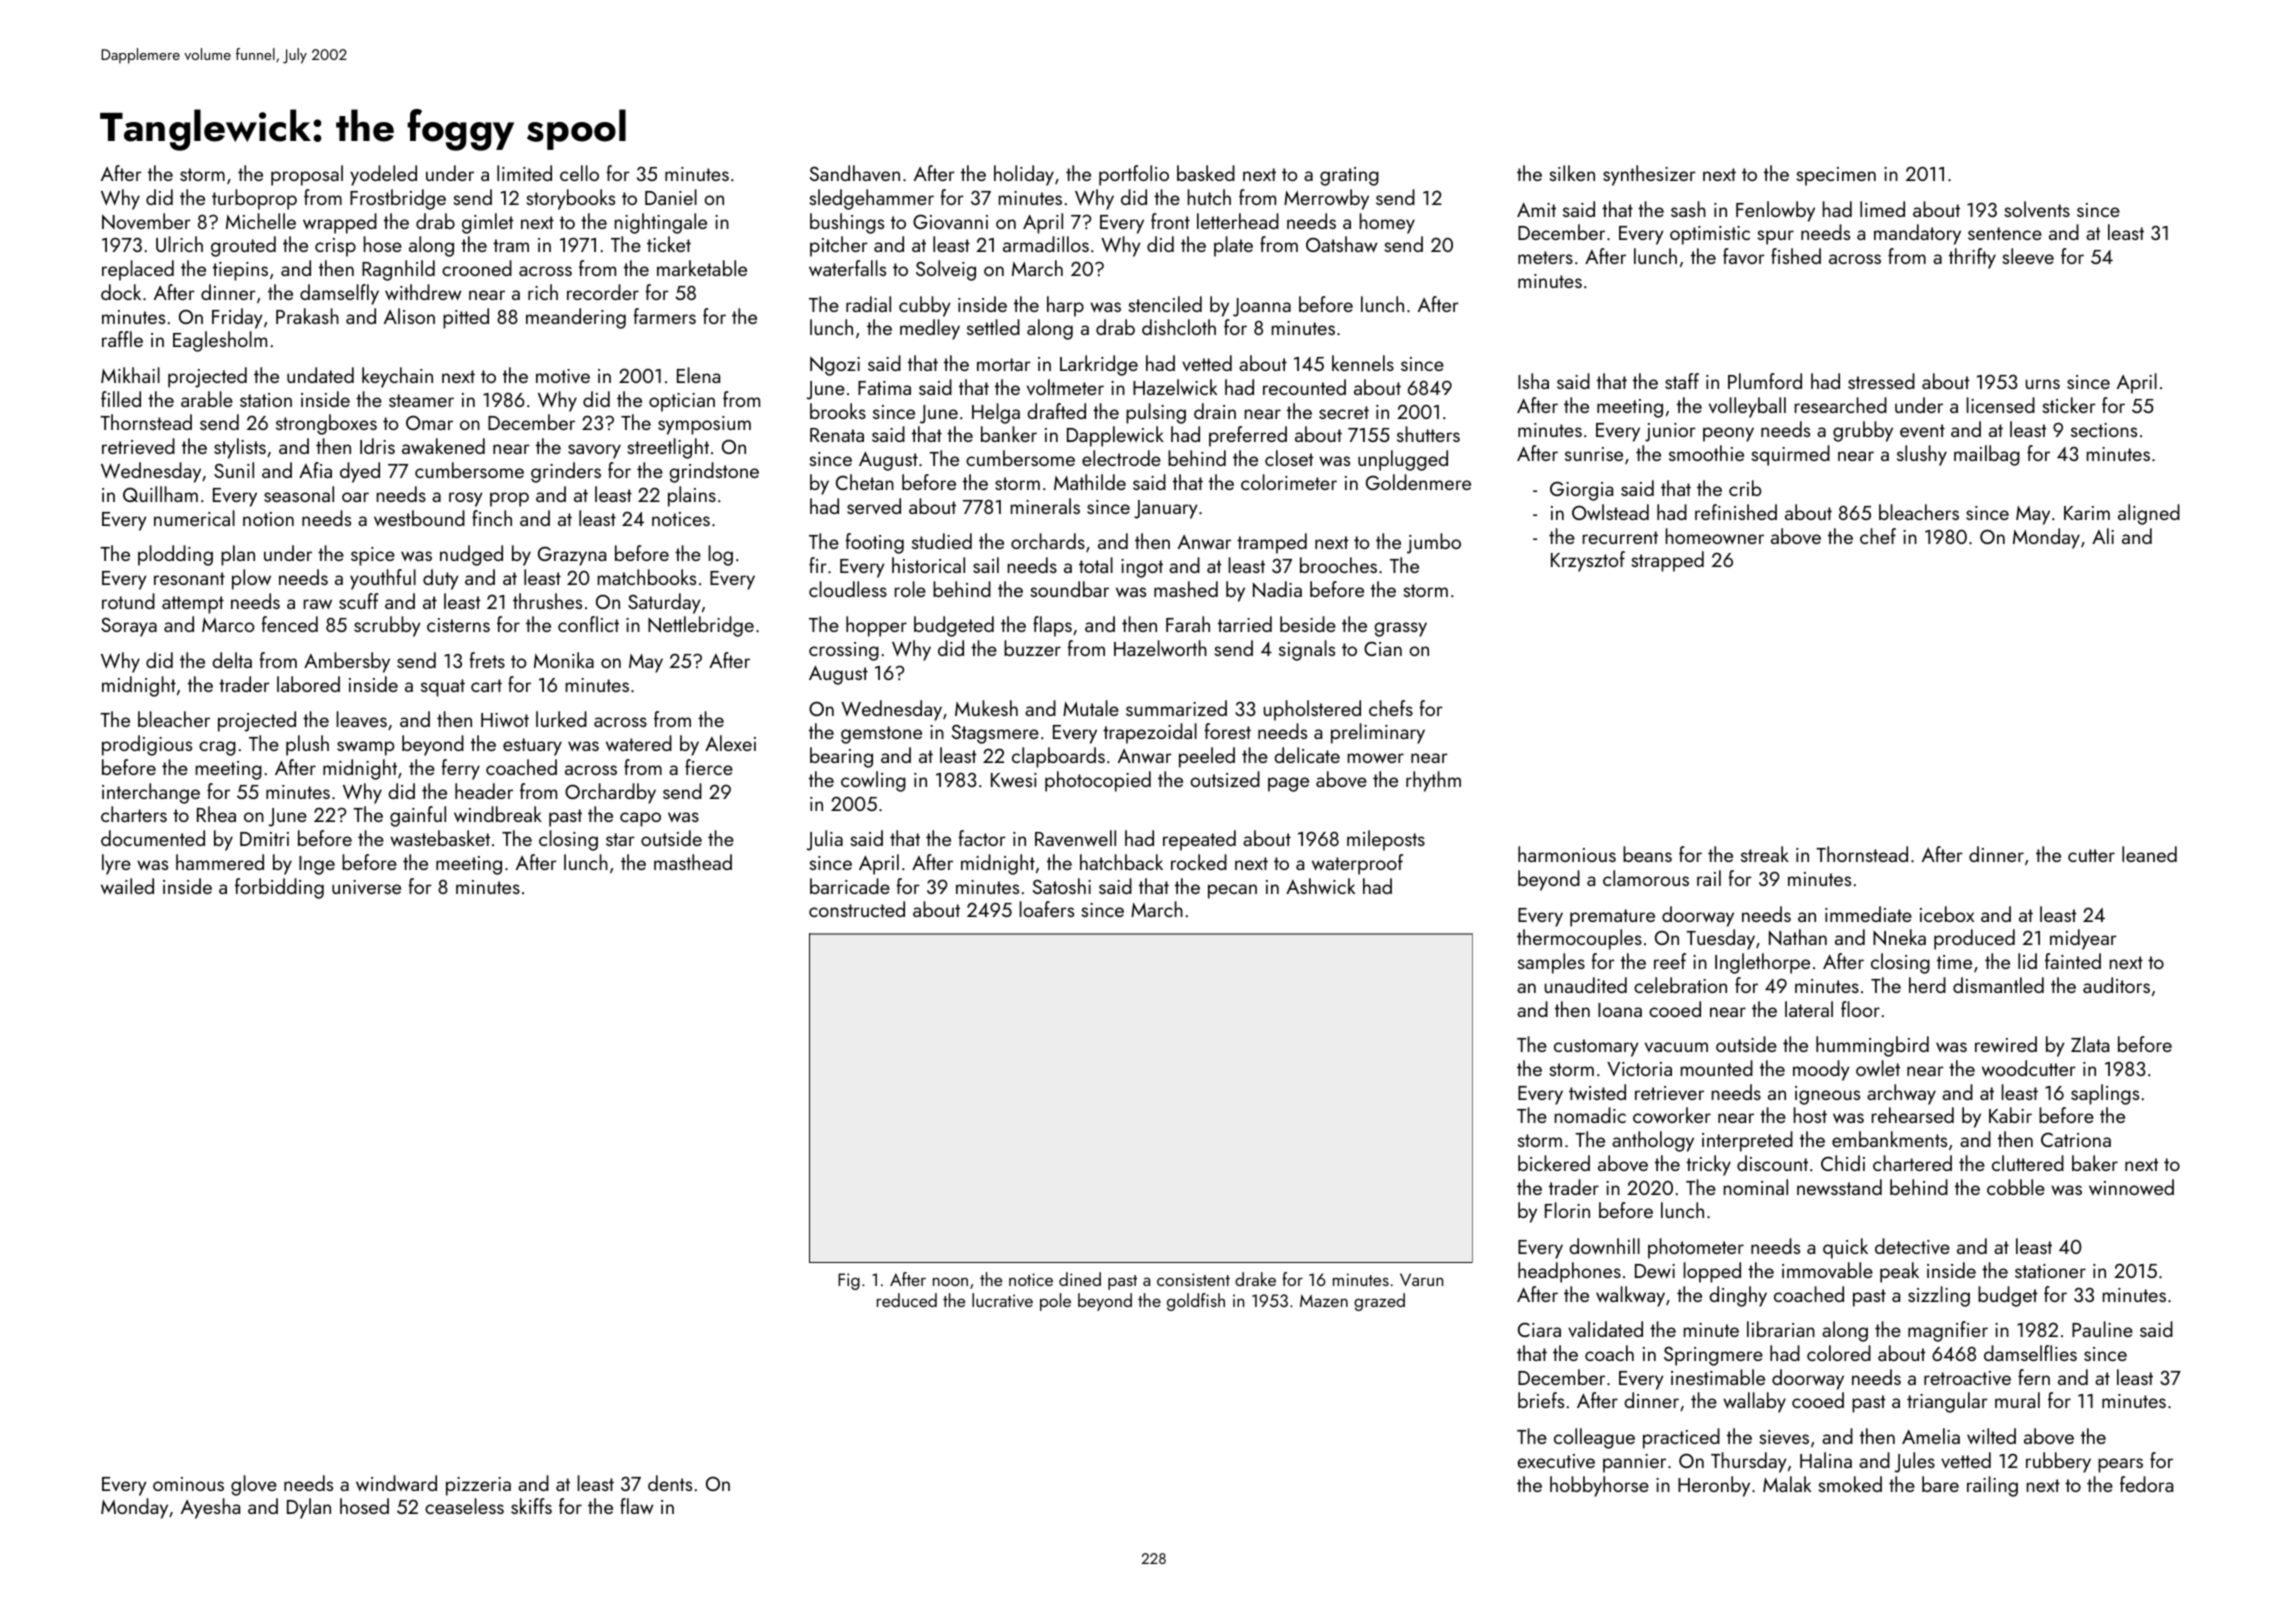 Image resolution: width=2282 pixels, height=1614 pixels. I want to click on Pauline, so click(2102, 1329).
